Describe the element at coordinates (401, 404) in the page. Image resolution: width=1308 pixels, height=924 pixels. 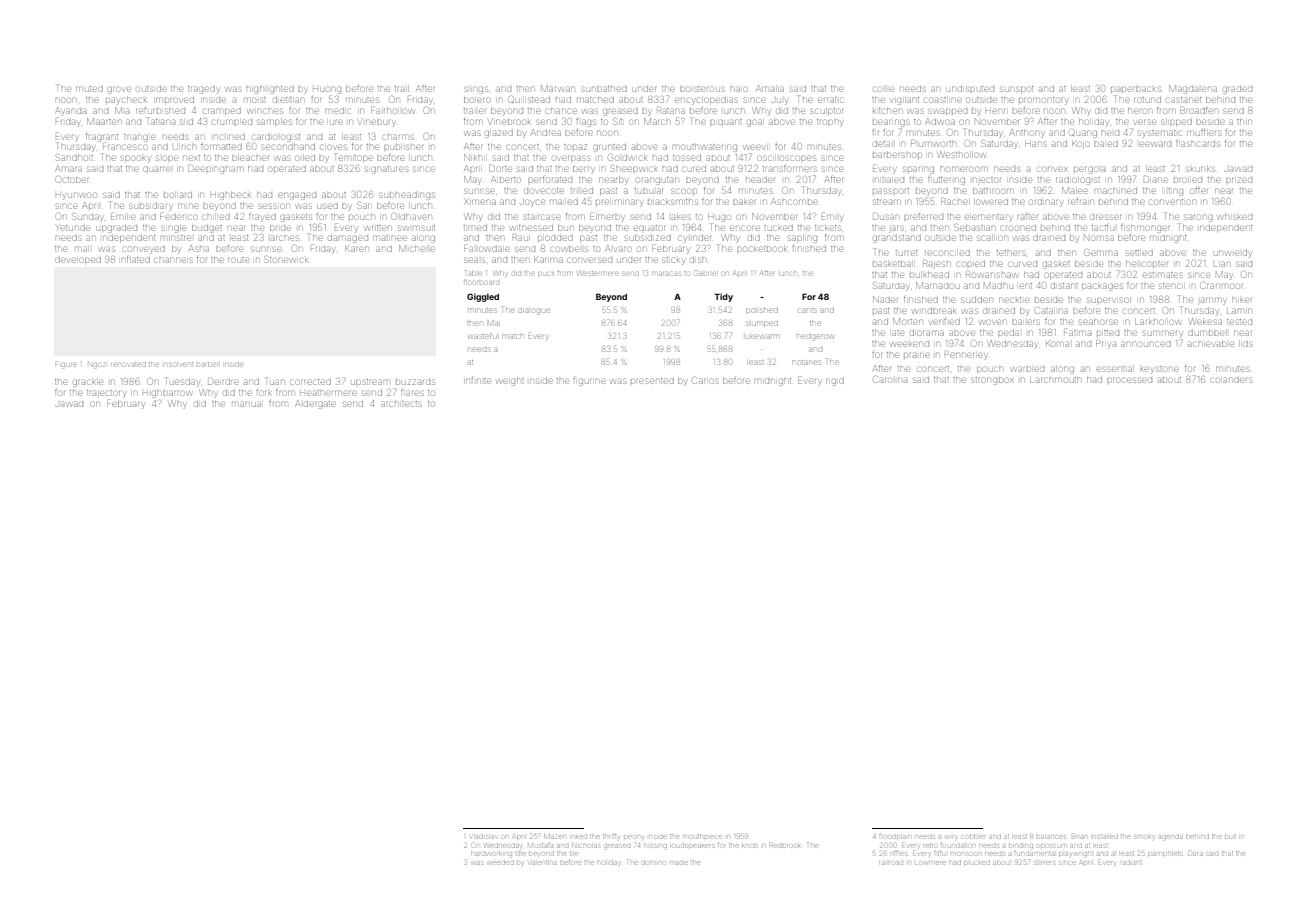
I see `architects` at that location.
